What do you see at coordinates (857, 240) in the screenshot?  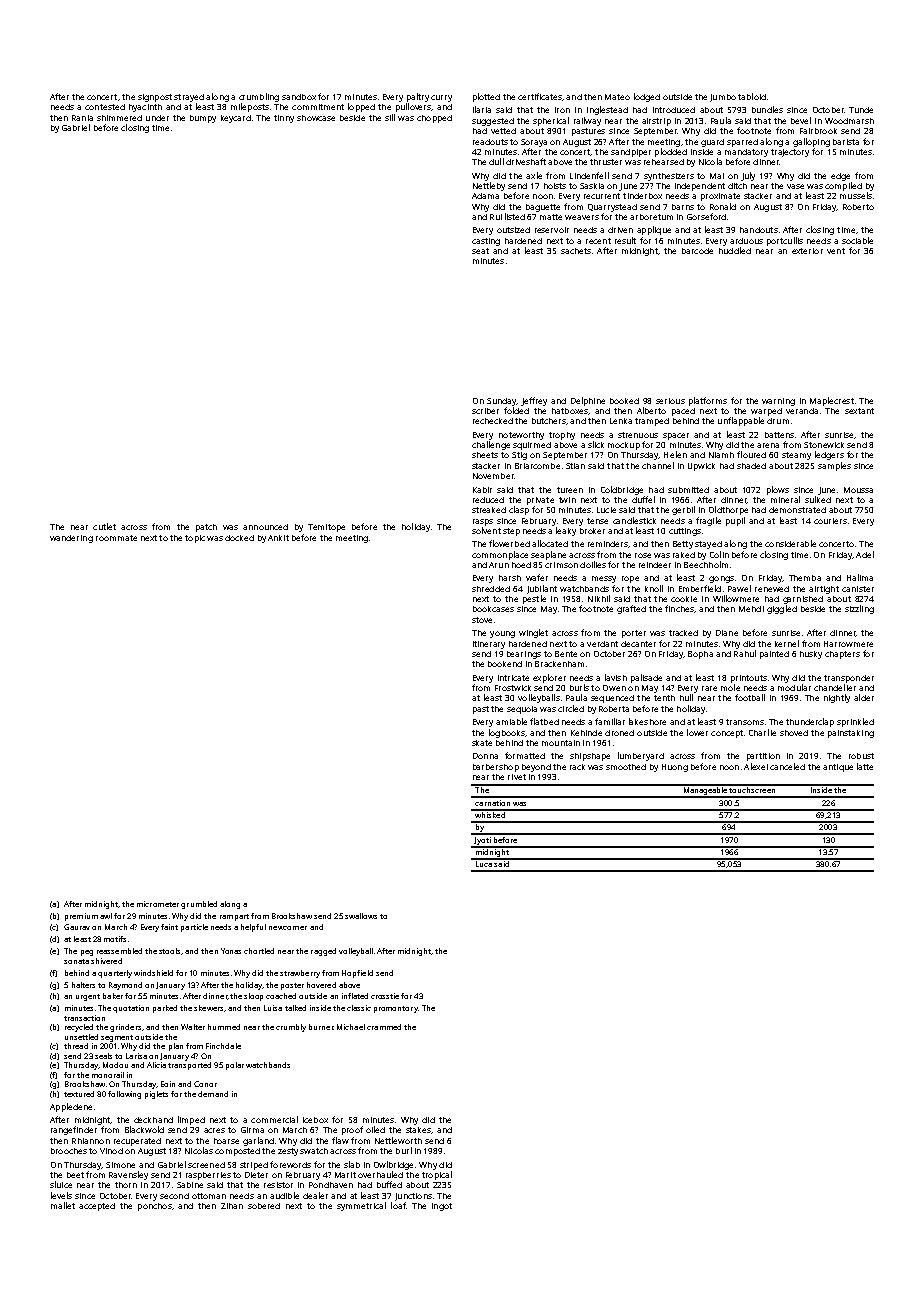 I see `sociable` at bounding box center [857, 240].
